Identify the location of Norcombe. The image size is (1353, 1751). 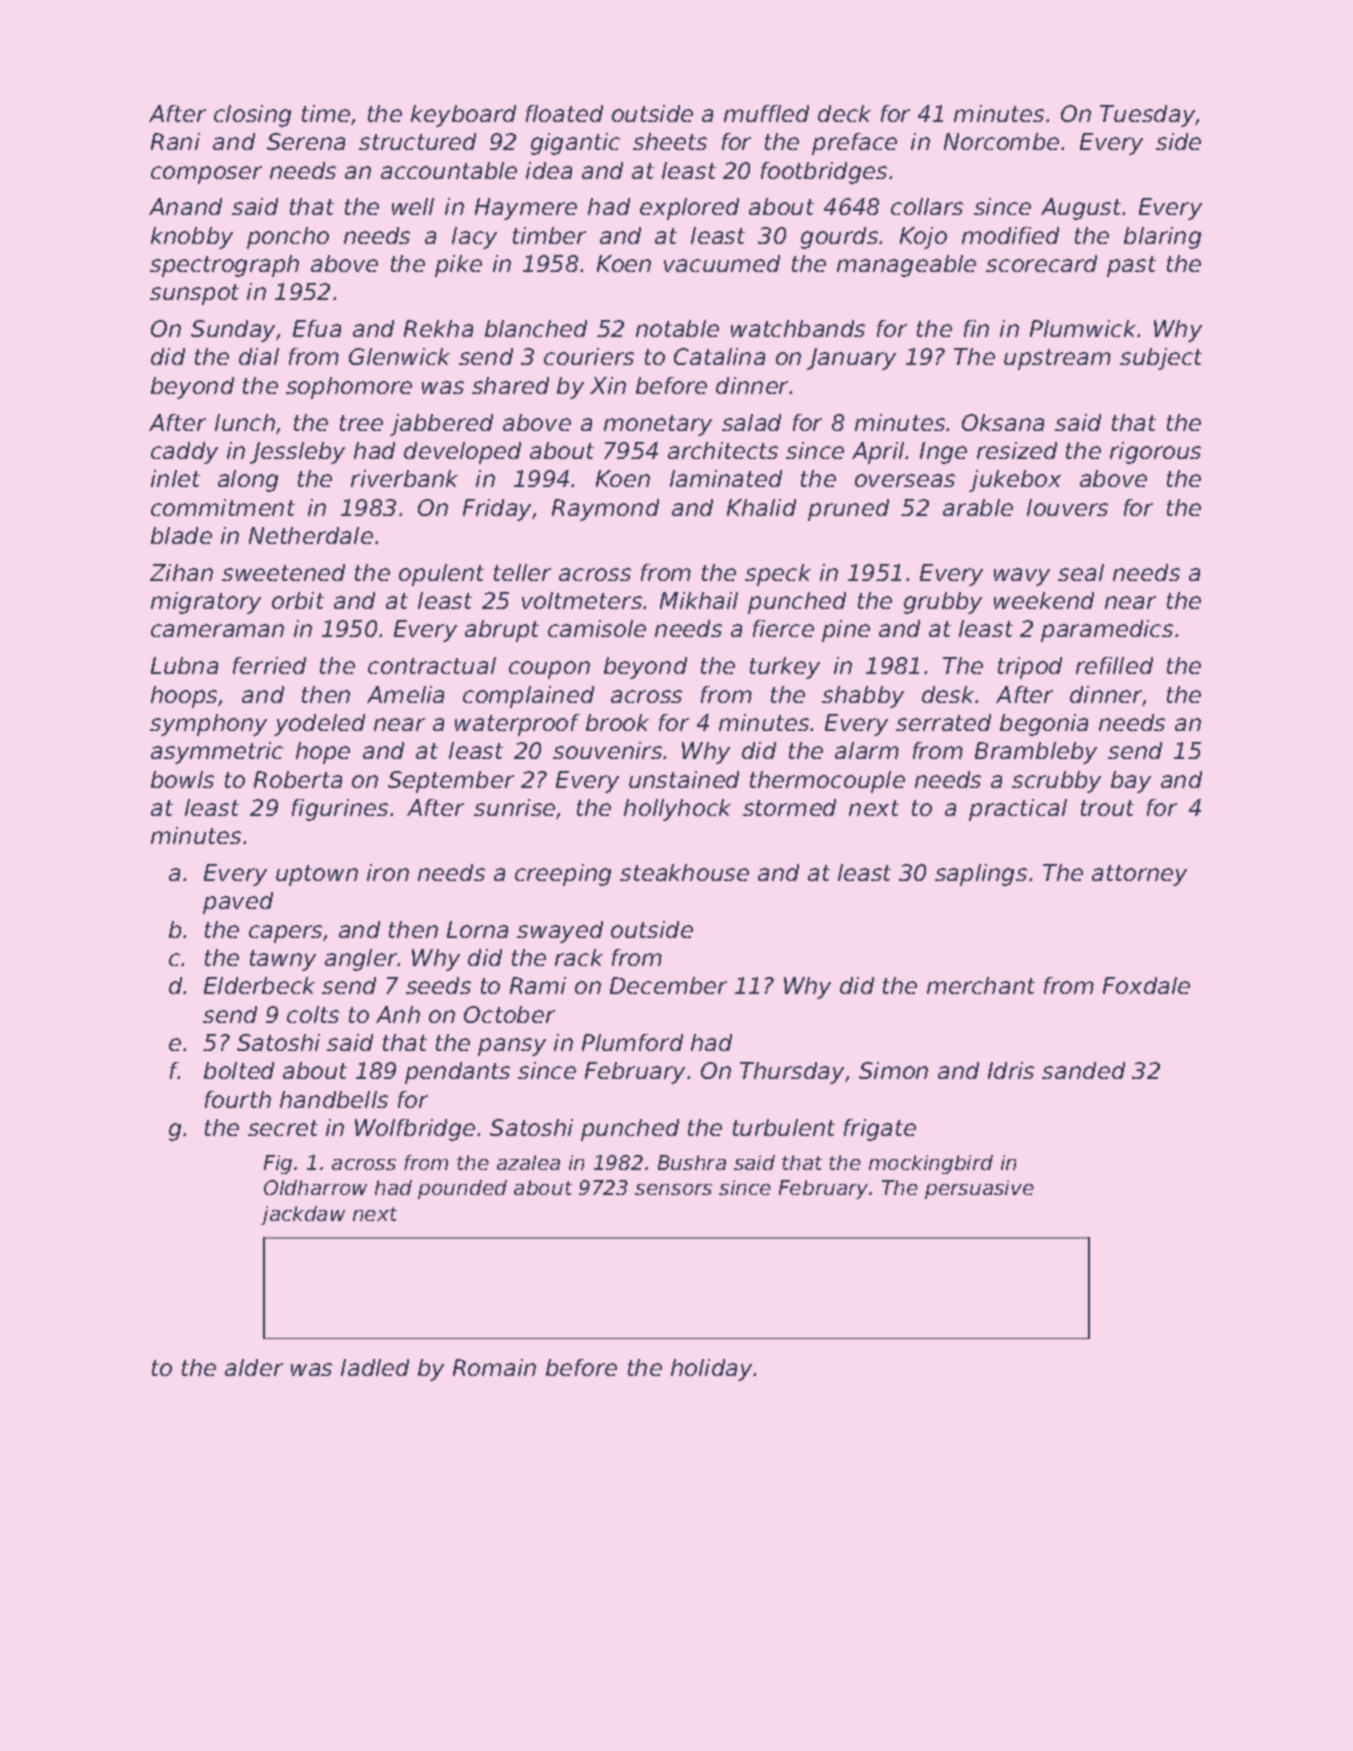
(1001, 141).
